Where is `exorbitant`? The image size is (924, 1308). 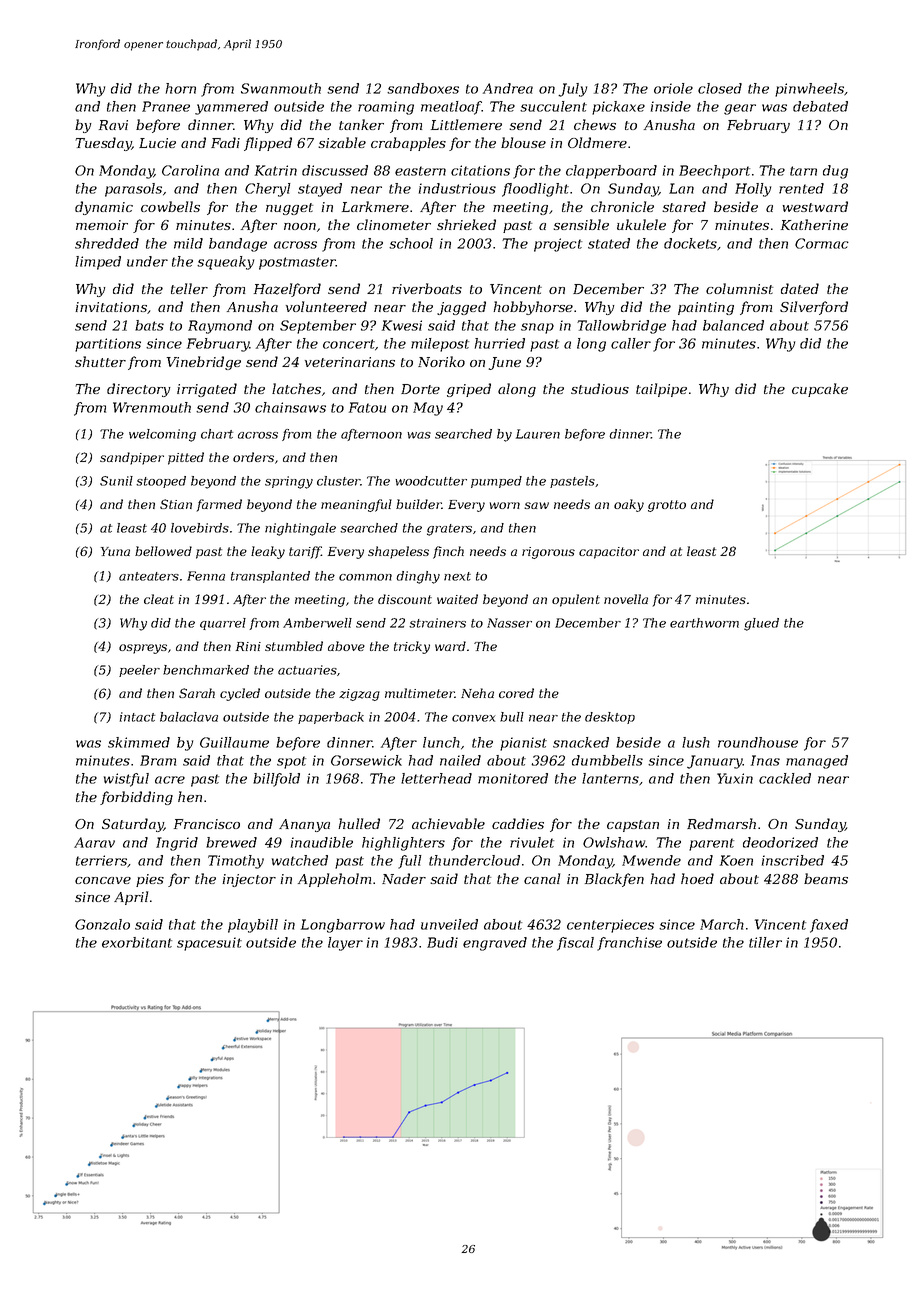 exorbitant is located at coordinates (137, 942).
